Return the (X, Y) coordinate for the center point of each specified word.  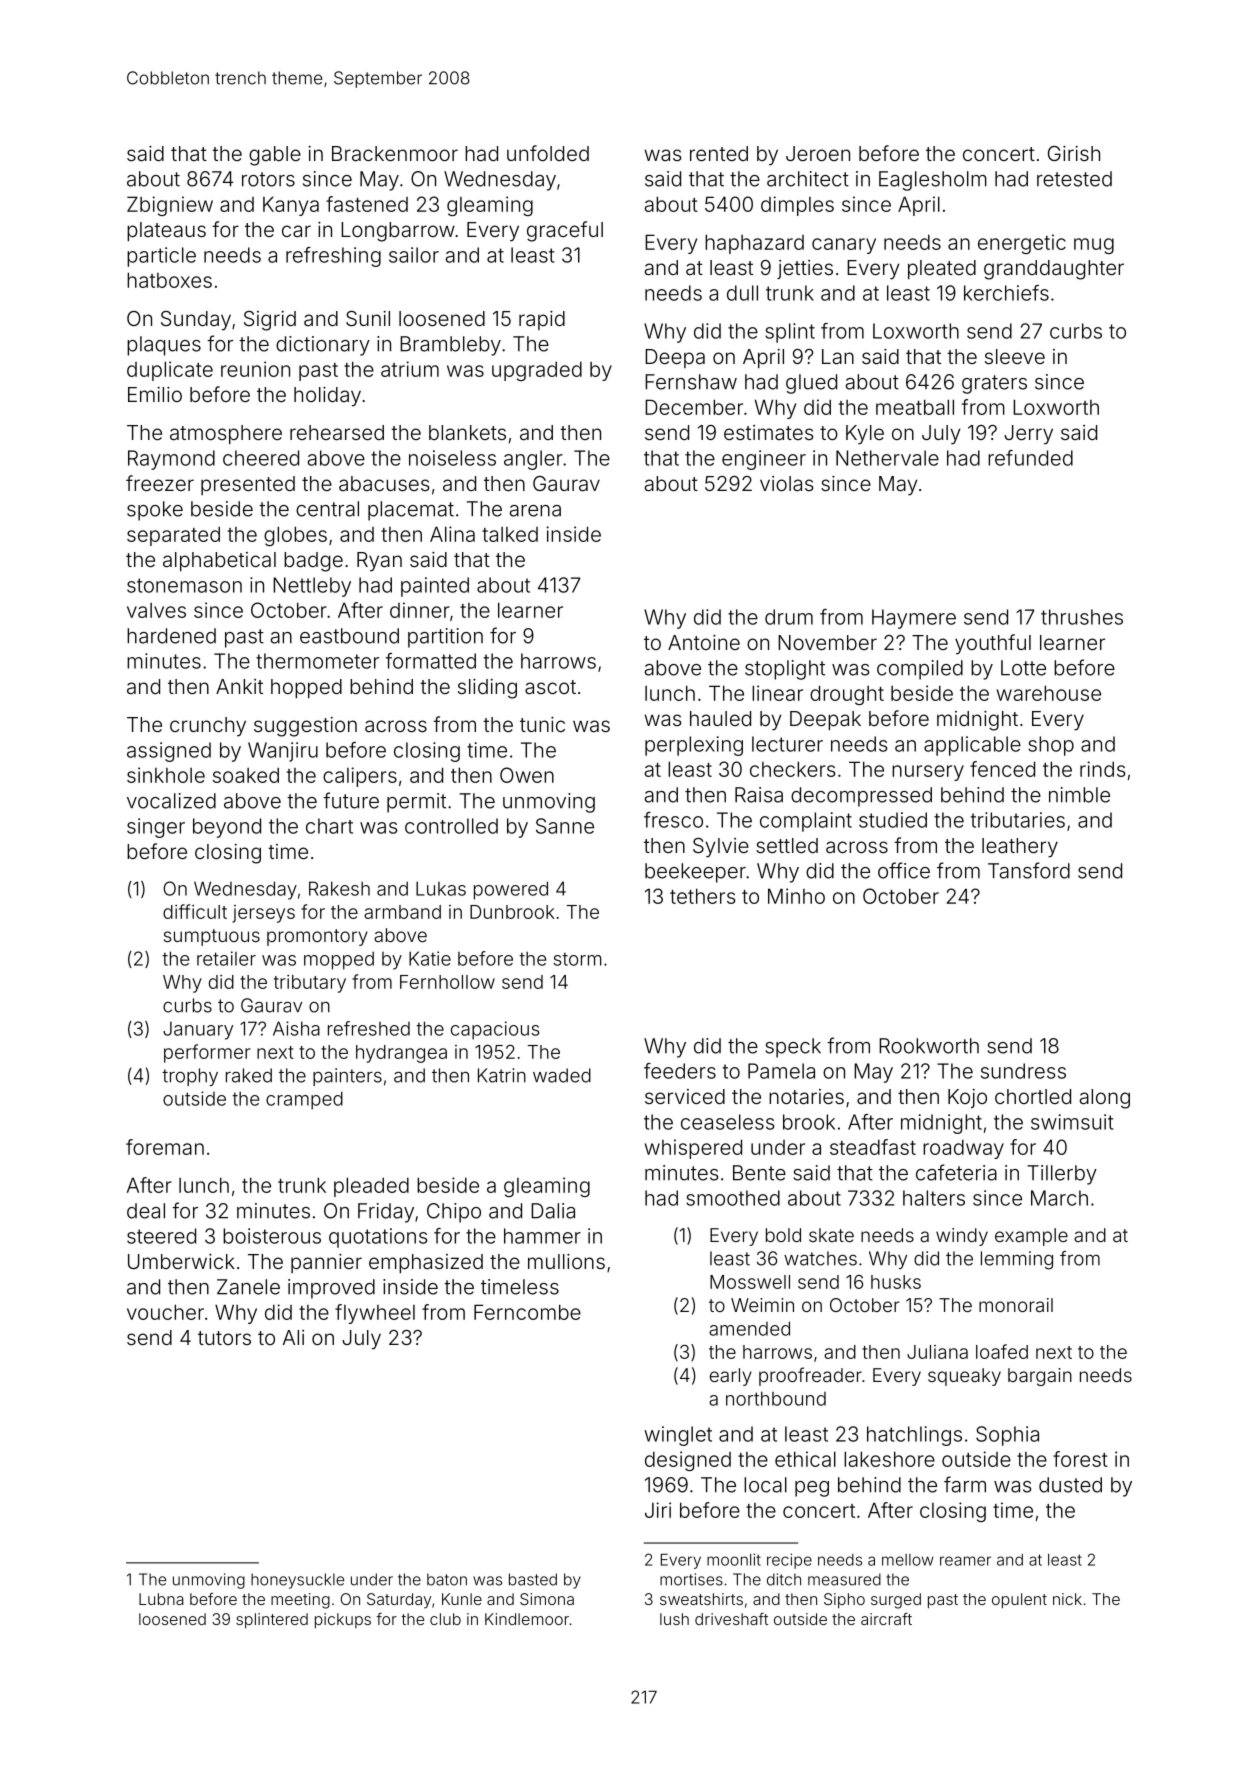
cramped (304, 1100)
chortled (1033, 1096)
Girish (1074, 153)
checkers (793, 769)
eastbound (349, 636)
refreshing (333, 257)
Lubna (161, 1599)
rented (719, 153)
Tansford (1029, 870)
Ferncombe (527, 1312)
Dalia (553, 1211)
